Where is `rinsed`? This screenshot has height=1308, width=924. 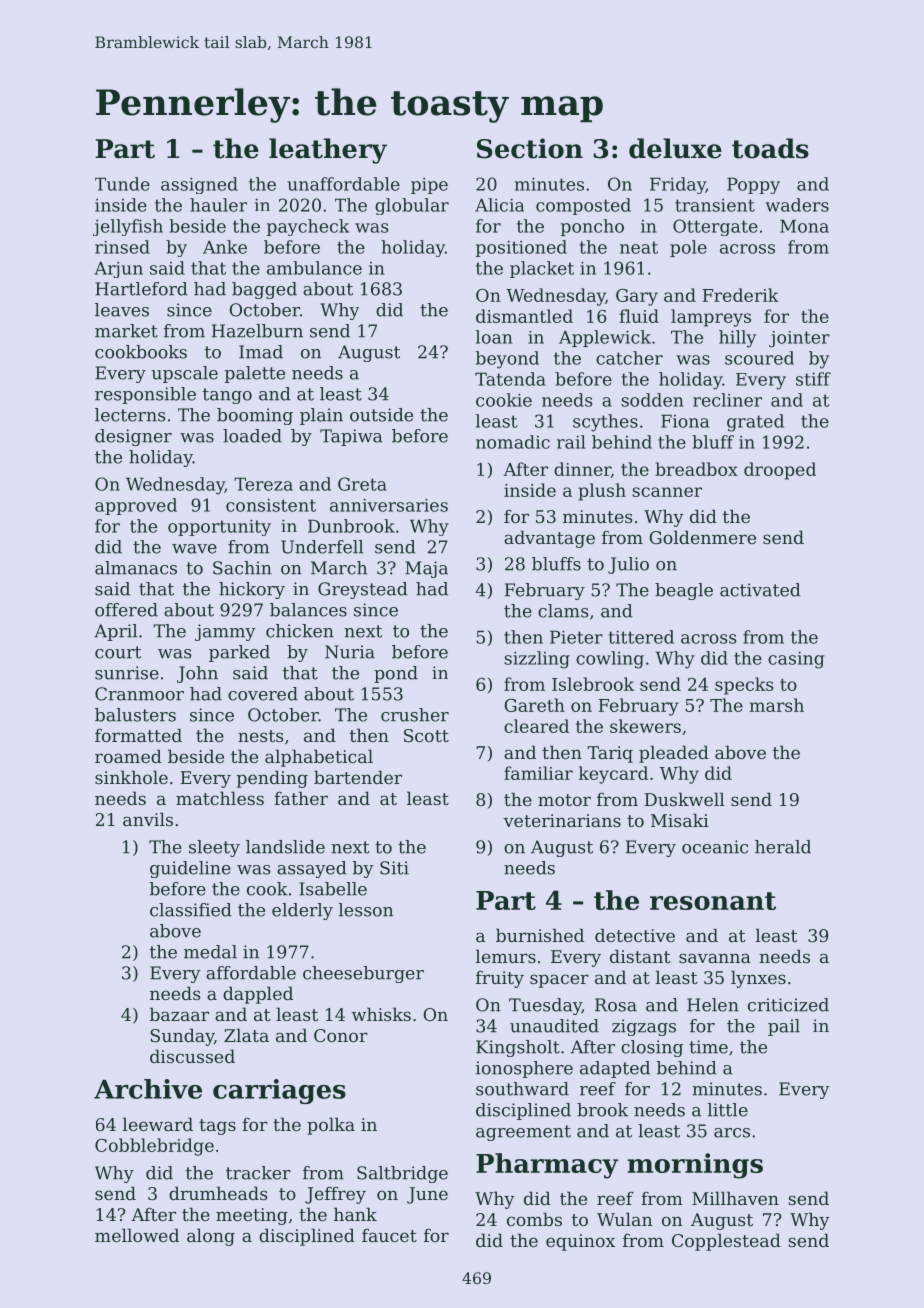 rinsed is located at coordinates (122, 247).
